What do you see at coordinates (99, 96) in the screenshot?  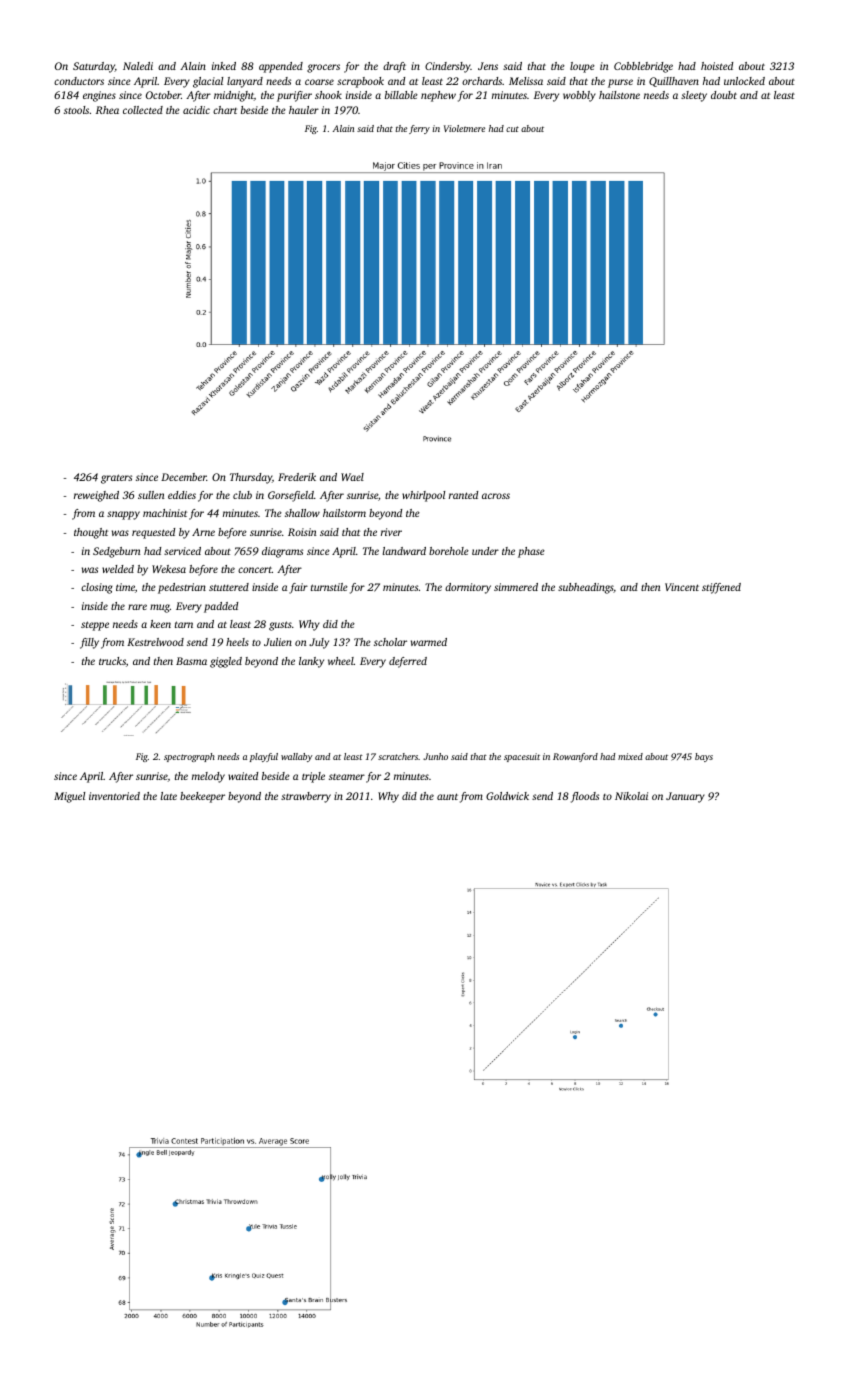 I see `engines` at bounding box center [99, 96].
